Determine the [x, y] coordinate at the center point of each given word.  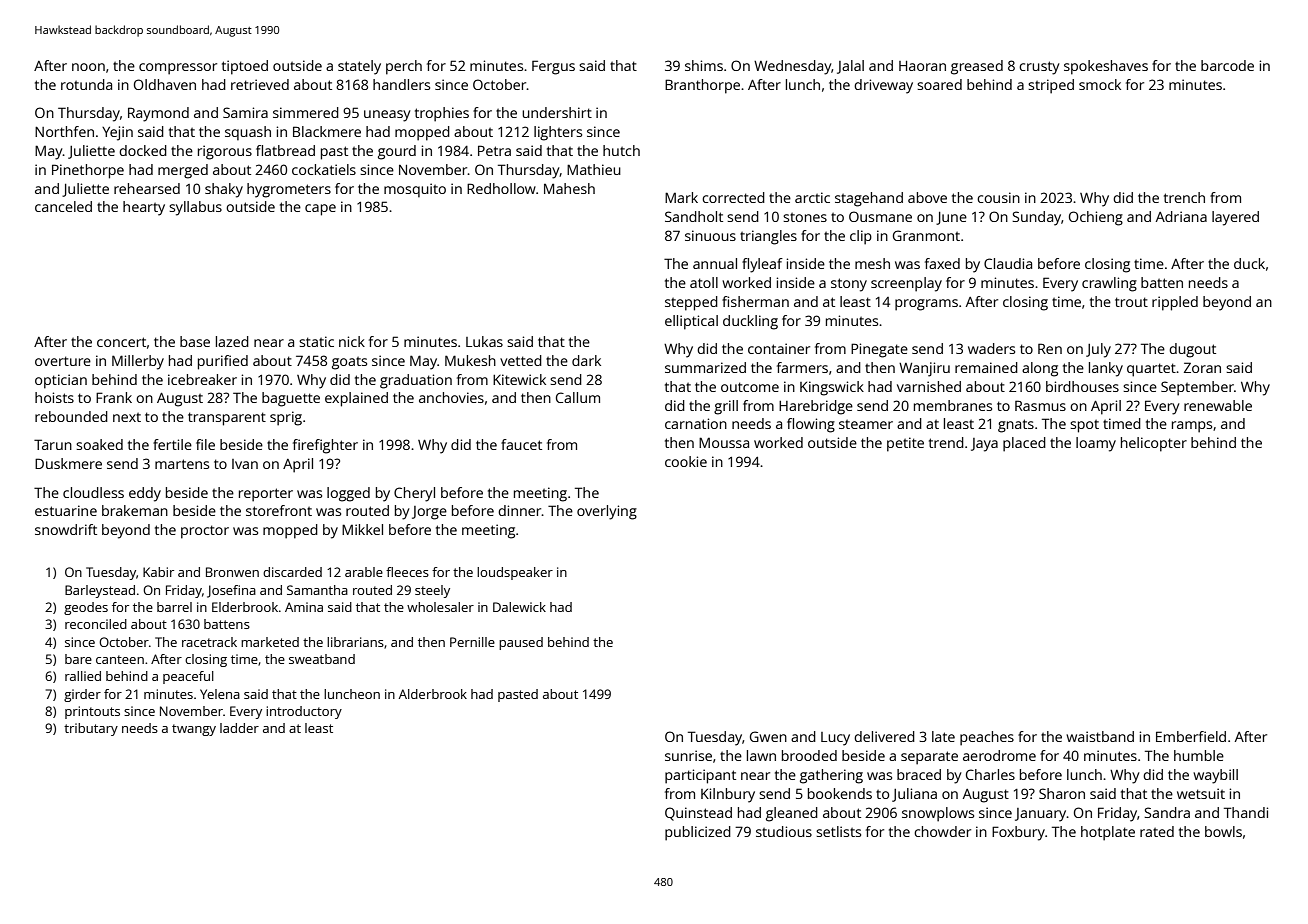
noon [88, 67]
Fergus [553, 67]
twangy [194, 730]
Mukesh [470, 360]
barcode [1227, 65]
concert [121, 342]
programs [926, 305]
